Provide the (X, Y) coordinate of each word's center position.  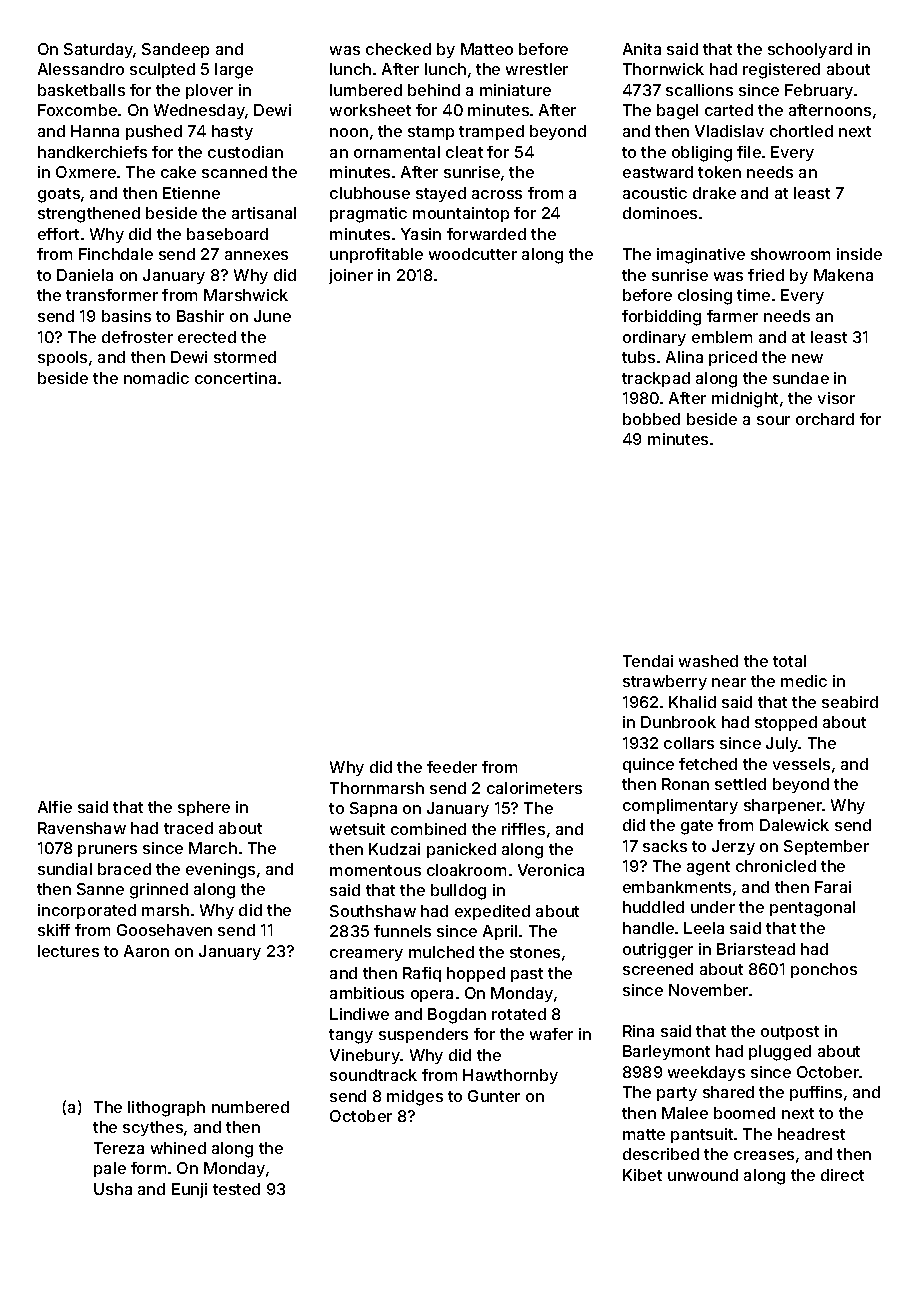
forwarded (486, 234)
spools (62, 358)
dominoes (660, 213)
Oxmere (86, 172)
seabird (850, 702)
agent (708, 868)
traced (188, 828)
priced (733, 358)
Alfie (55, 807)
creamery (366, 955)
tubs (638, 357)
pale (110, 1169)
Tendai (648, 661)
